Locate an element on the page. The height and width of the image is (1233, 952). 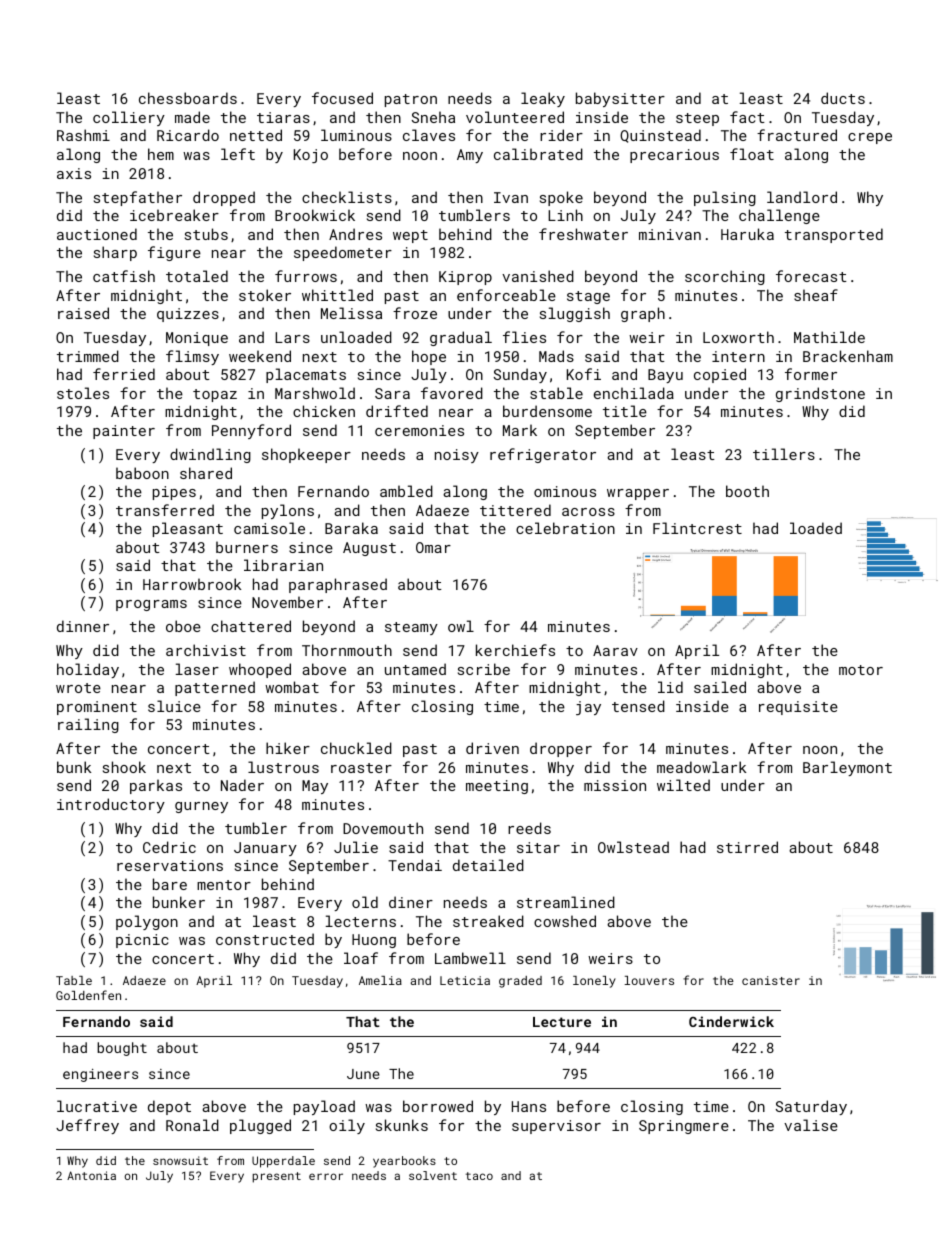
across is located at coordinates (588, 512).
